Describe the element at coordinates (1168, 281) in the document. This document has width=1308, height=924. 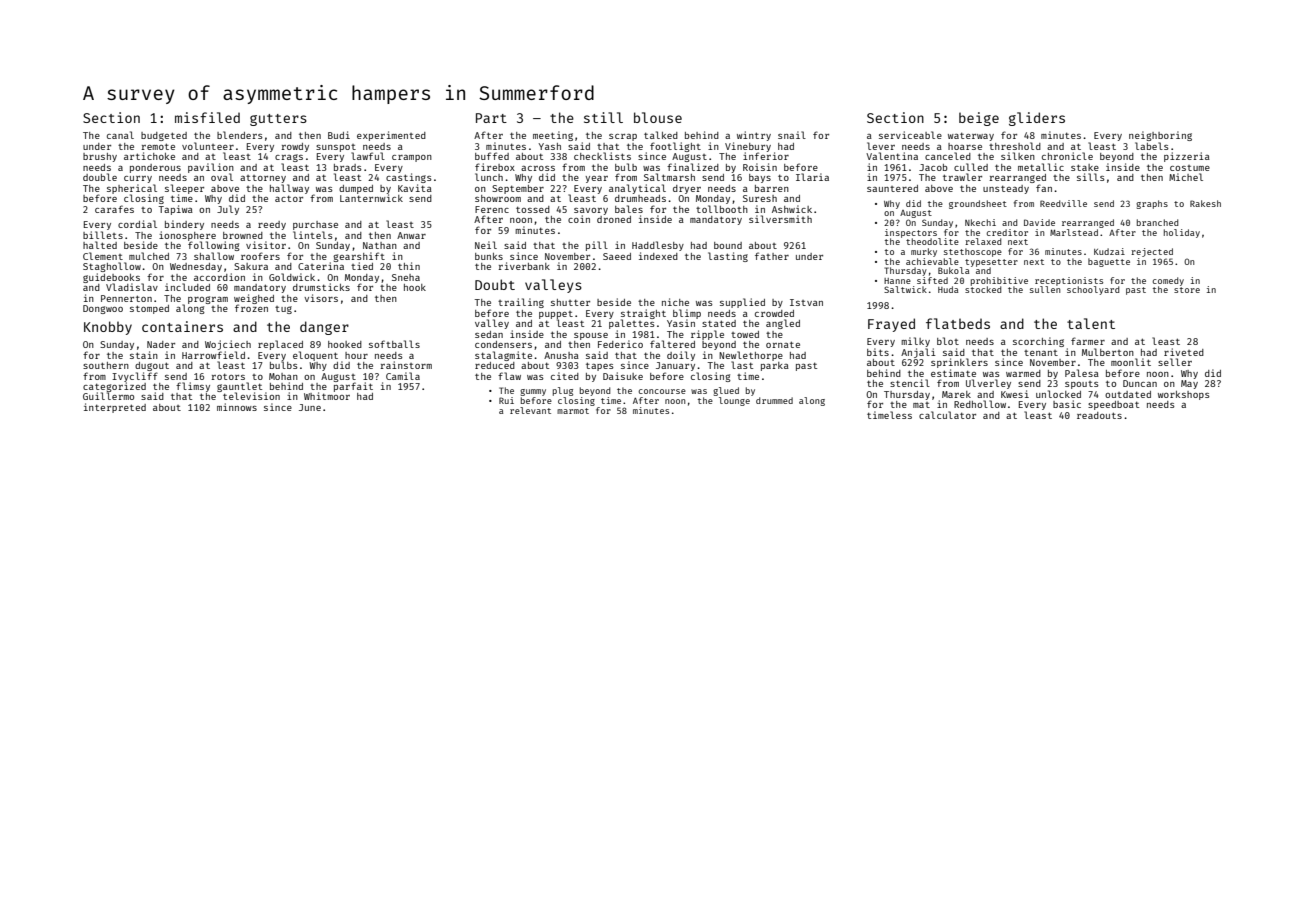
I see `comedy` at that location.
